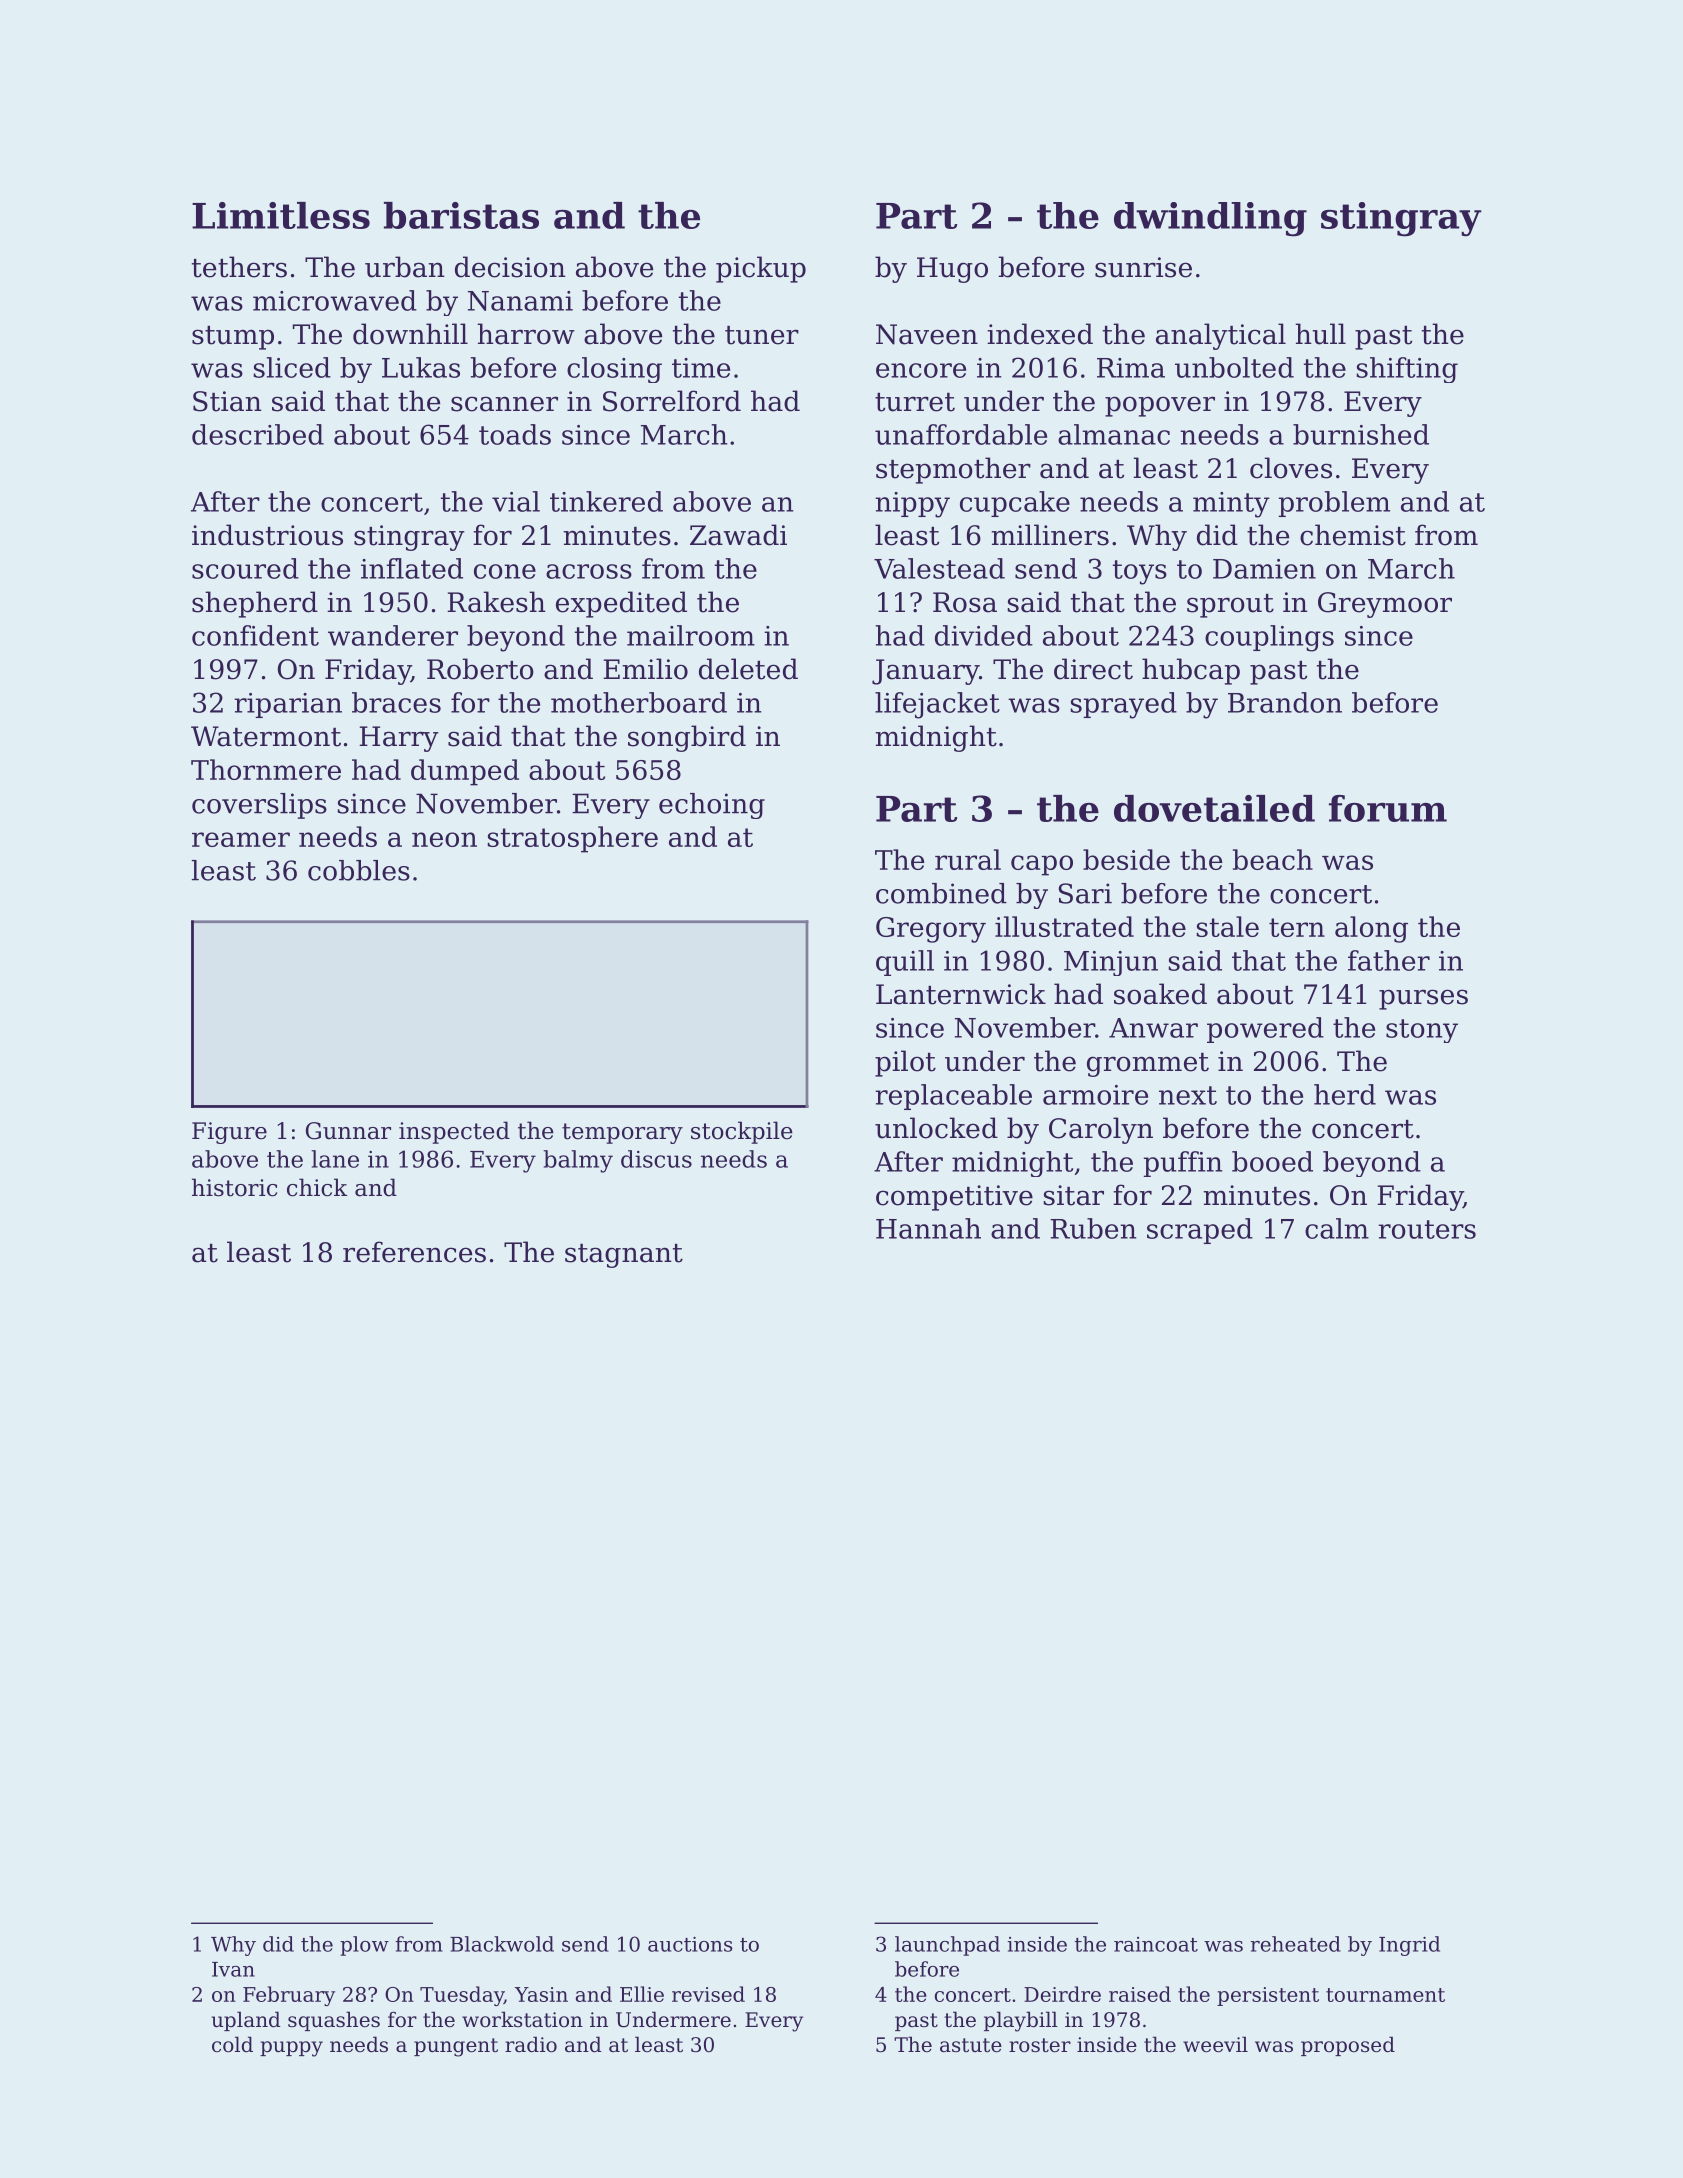  I want to click on forum, so click(1388, 808).
